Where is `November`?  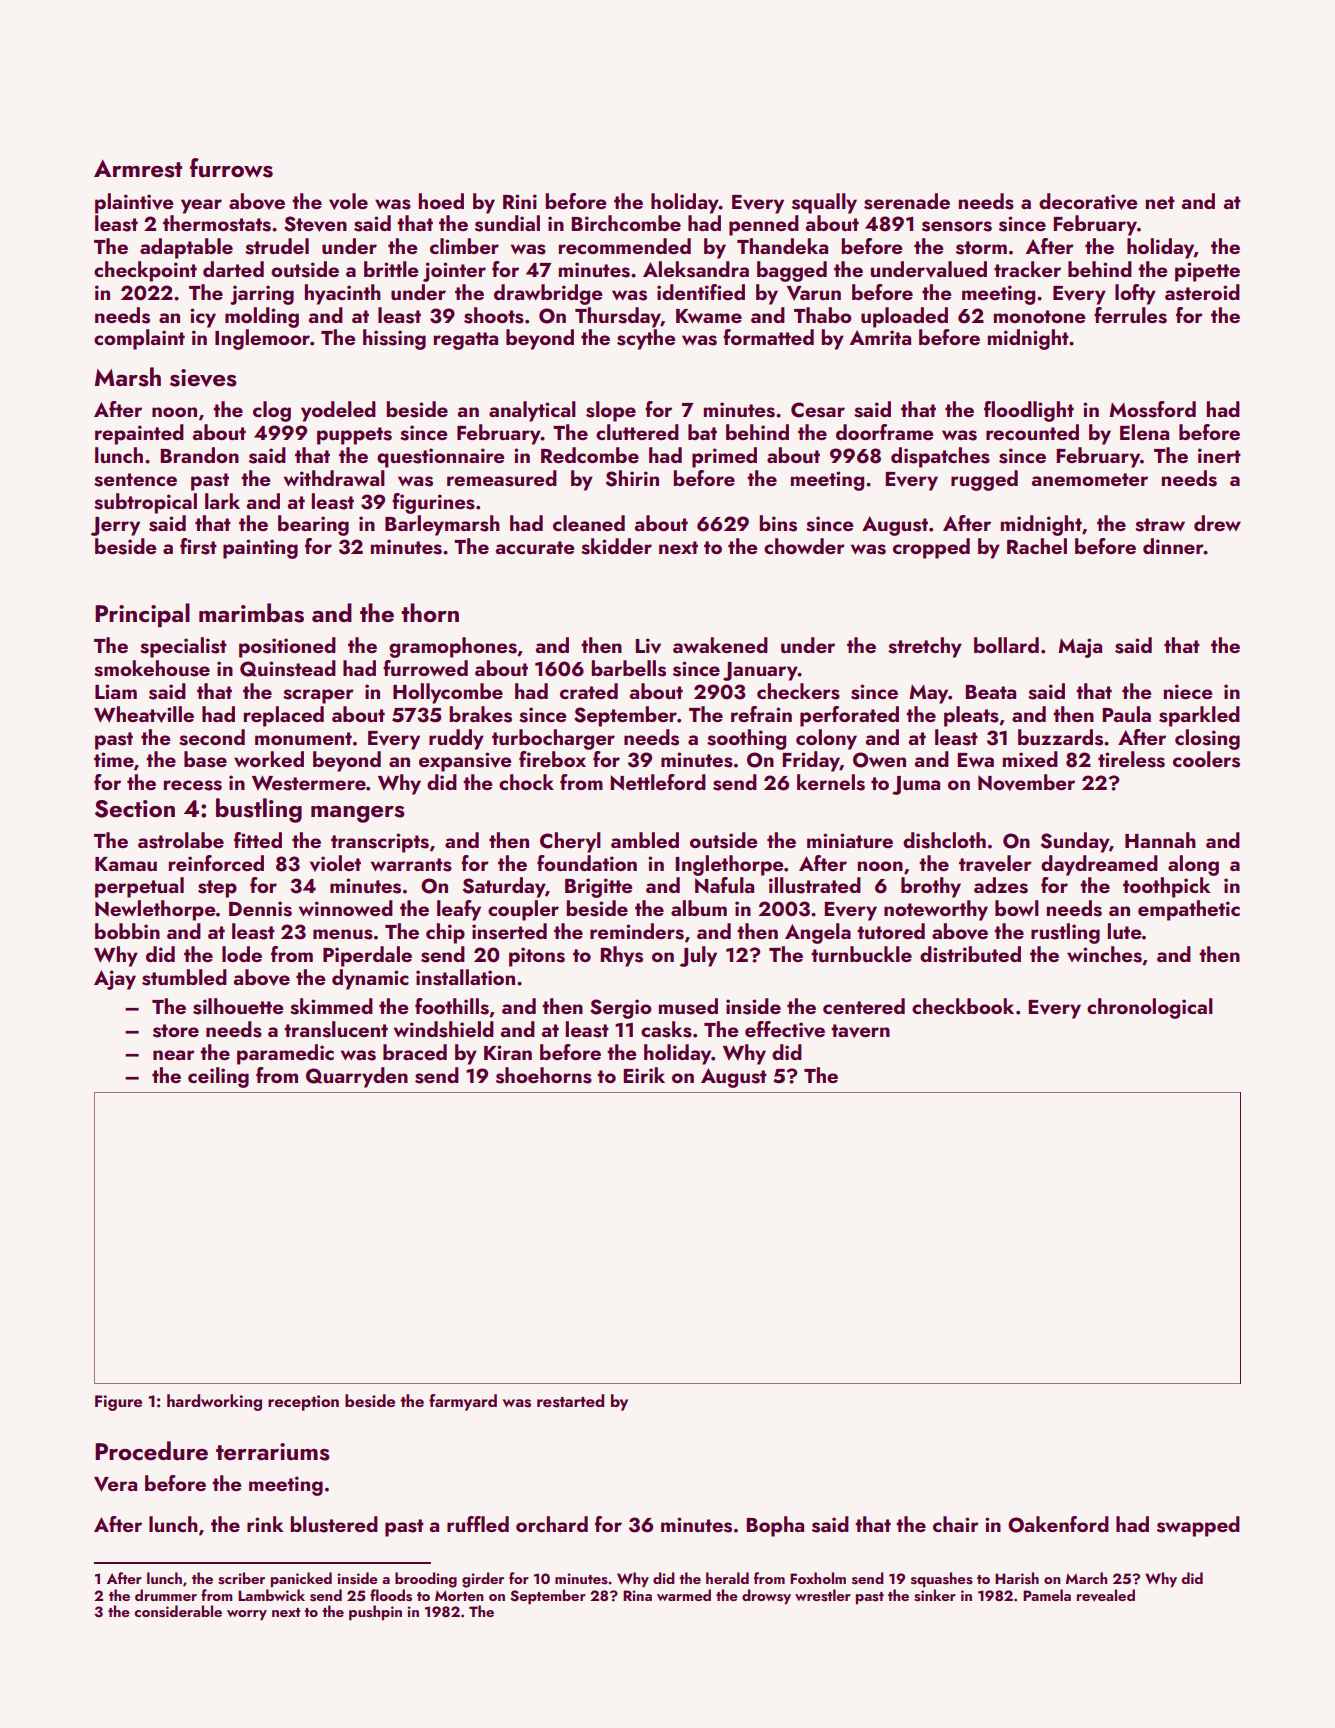 November is located at coordinates (1026, 782).
